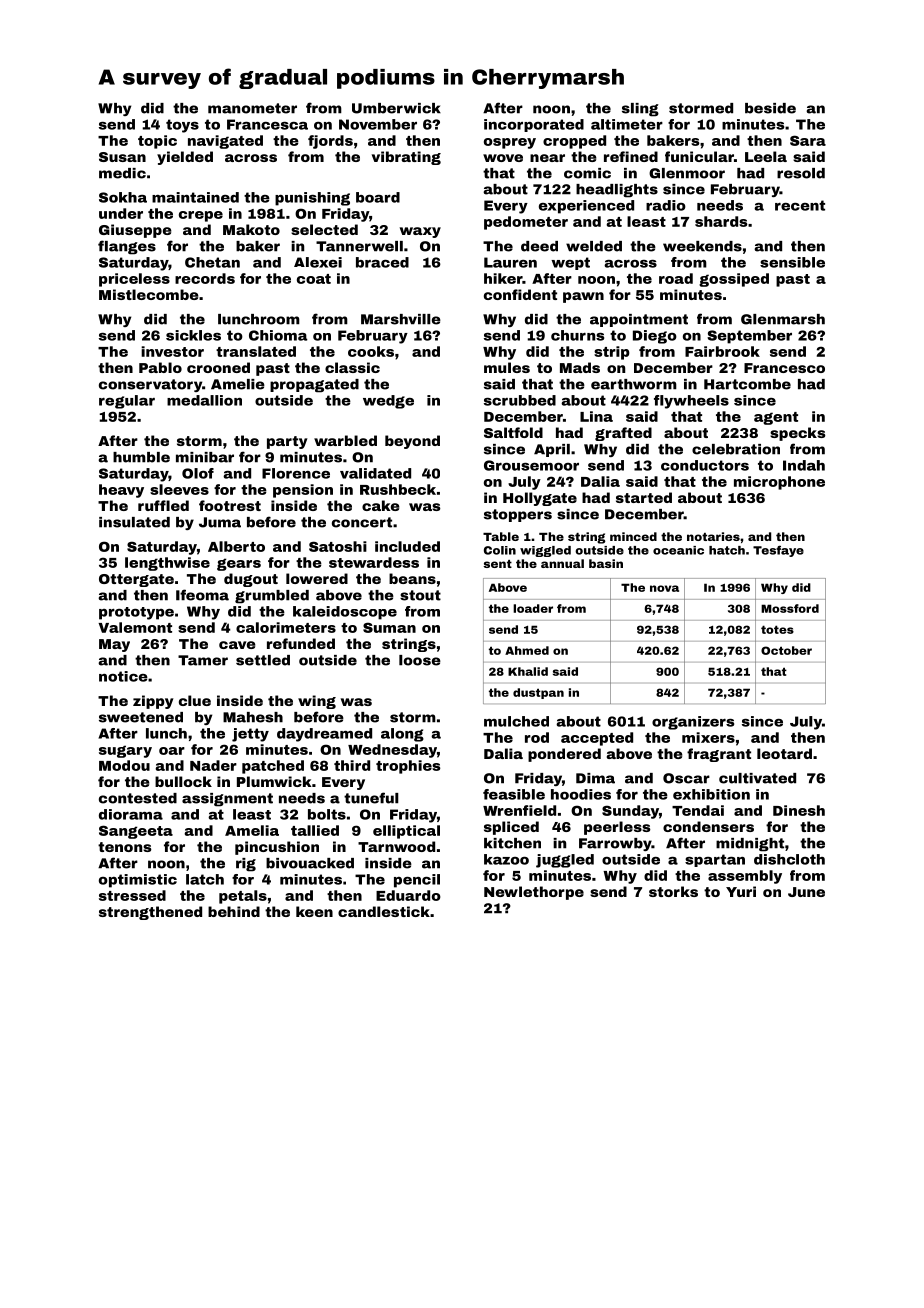  Describe the element at coordinates (134, 280) in the screenshot. I see `priceless` at that location.
